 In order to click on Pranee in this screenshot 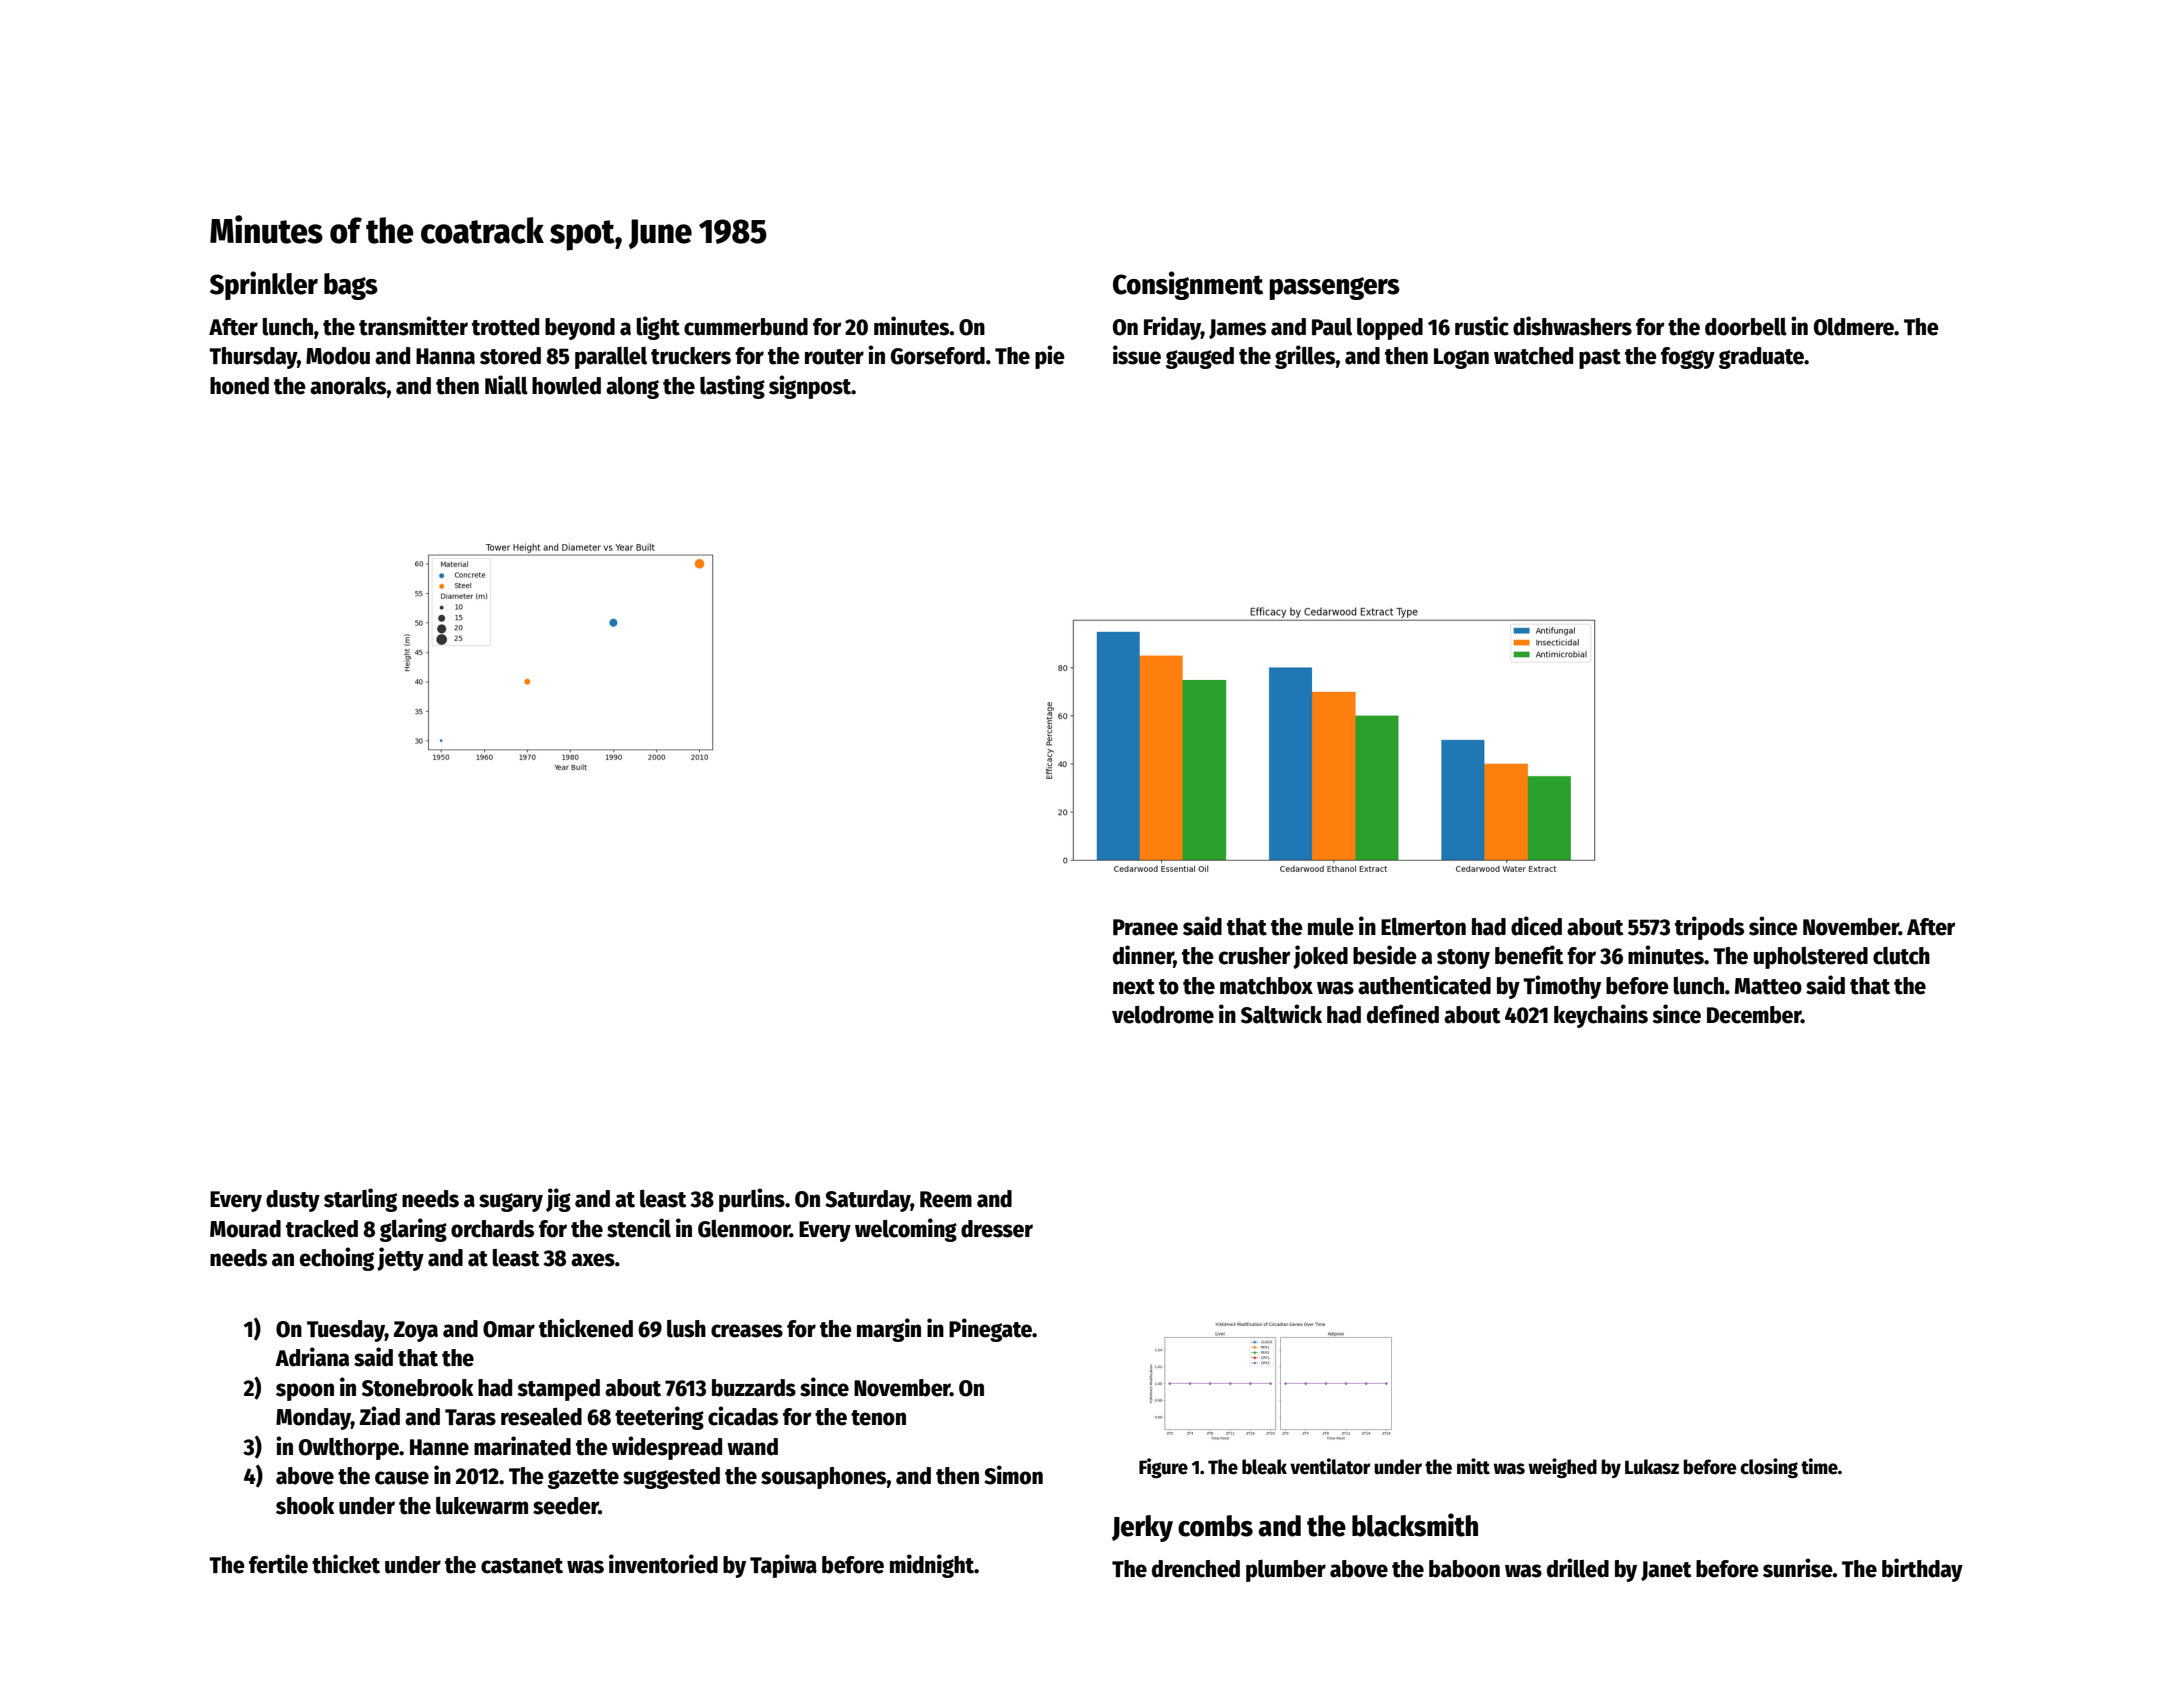, I will do `click(1145, 927)`.
